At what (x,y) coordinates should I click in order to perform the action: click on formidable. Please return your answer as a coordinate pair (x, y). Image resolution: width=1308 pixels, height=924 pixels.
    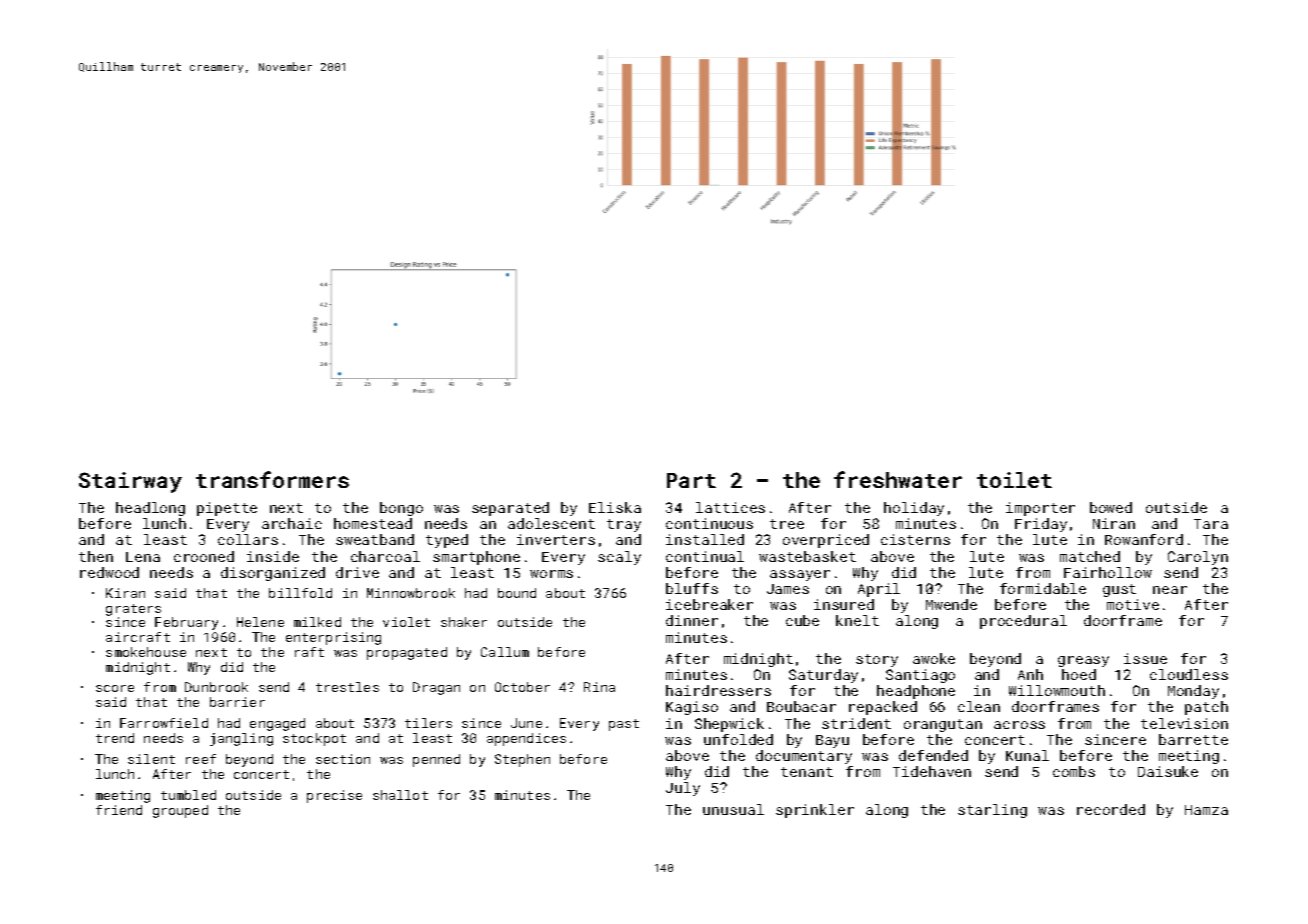
    Looking at the image, I should click on (1043, 588).
